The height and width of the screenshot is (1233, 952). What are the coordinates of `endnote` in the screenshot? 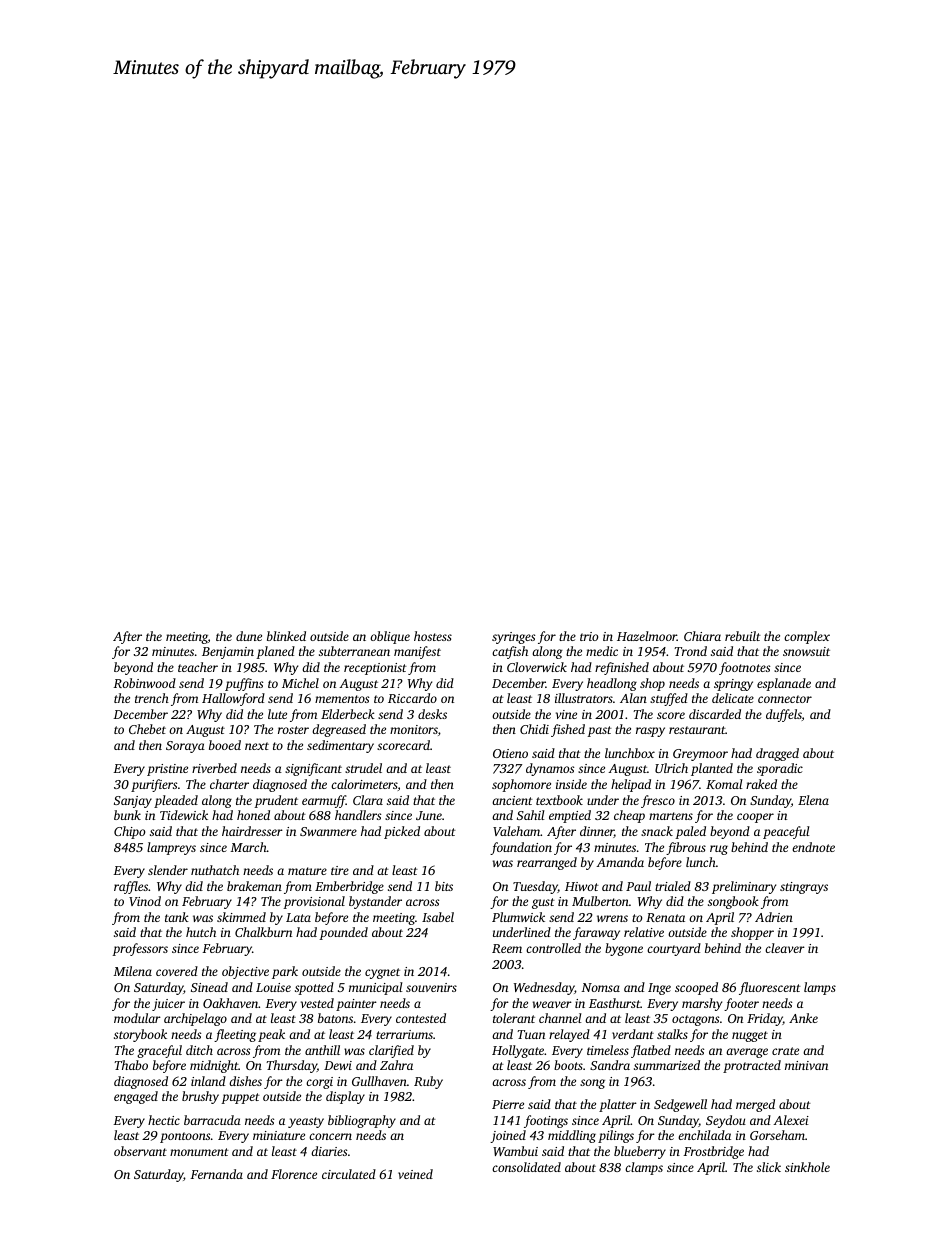 It's located at (813, 847).
